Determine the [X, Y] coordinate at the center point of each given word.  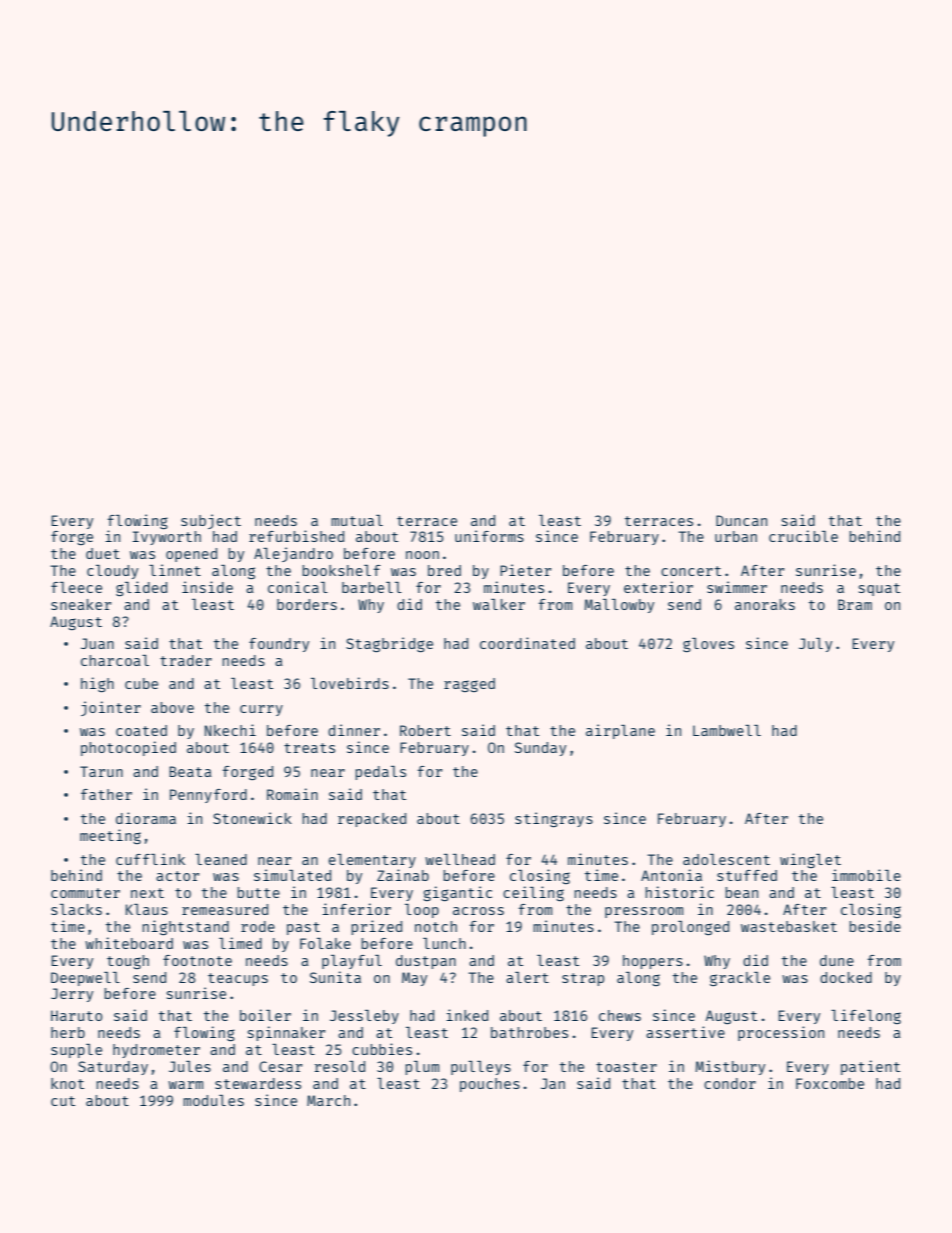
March [328, 1100]
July [815, 645]
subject [211, 521]
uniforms [489, 536]
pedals [380, 773]
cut [63, 1101]
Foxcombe [830, 1083]
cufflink [150, 859]
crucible [803, 536]
